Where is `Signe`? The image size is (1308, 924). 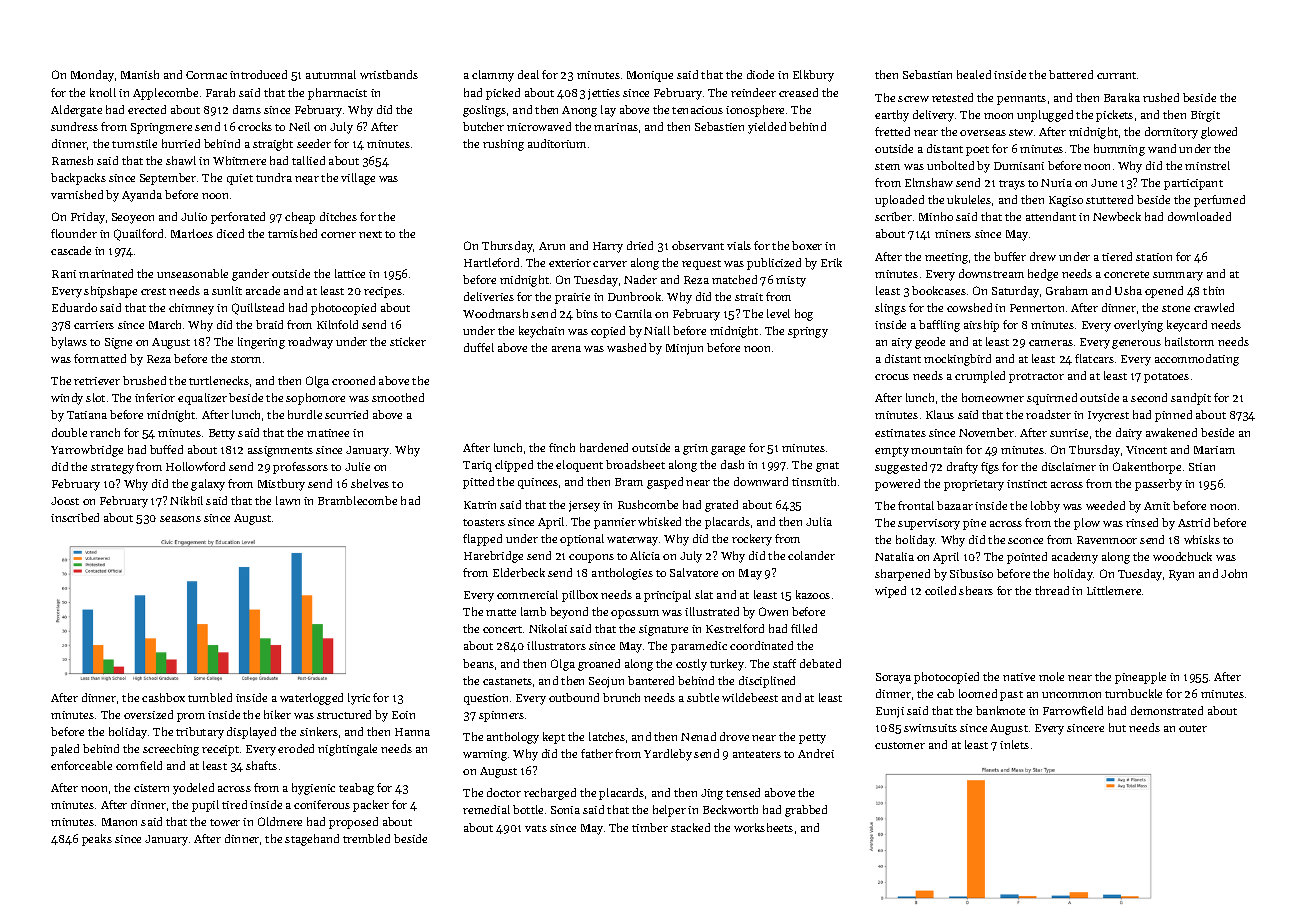 Signe is located at coordinates (118, 343).
